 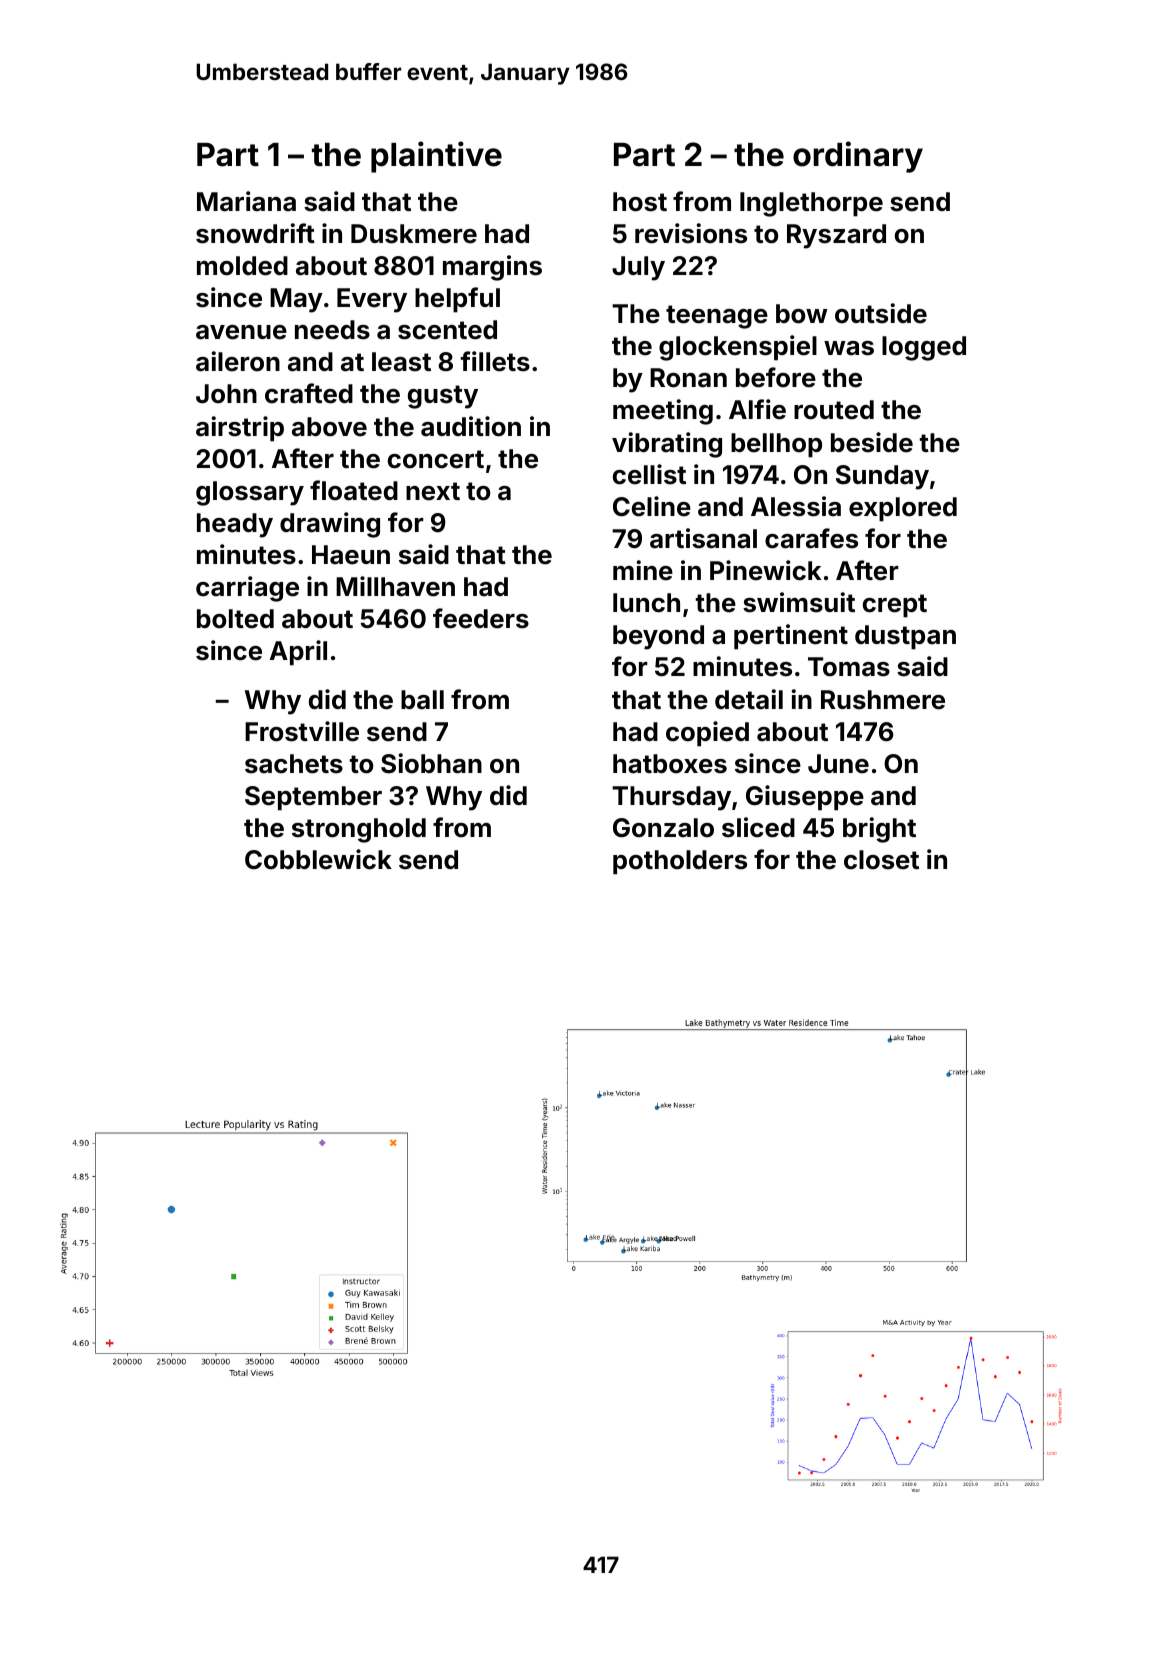 I want to click on Mariana, so click(x=246, y=201).
